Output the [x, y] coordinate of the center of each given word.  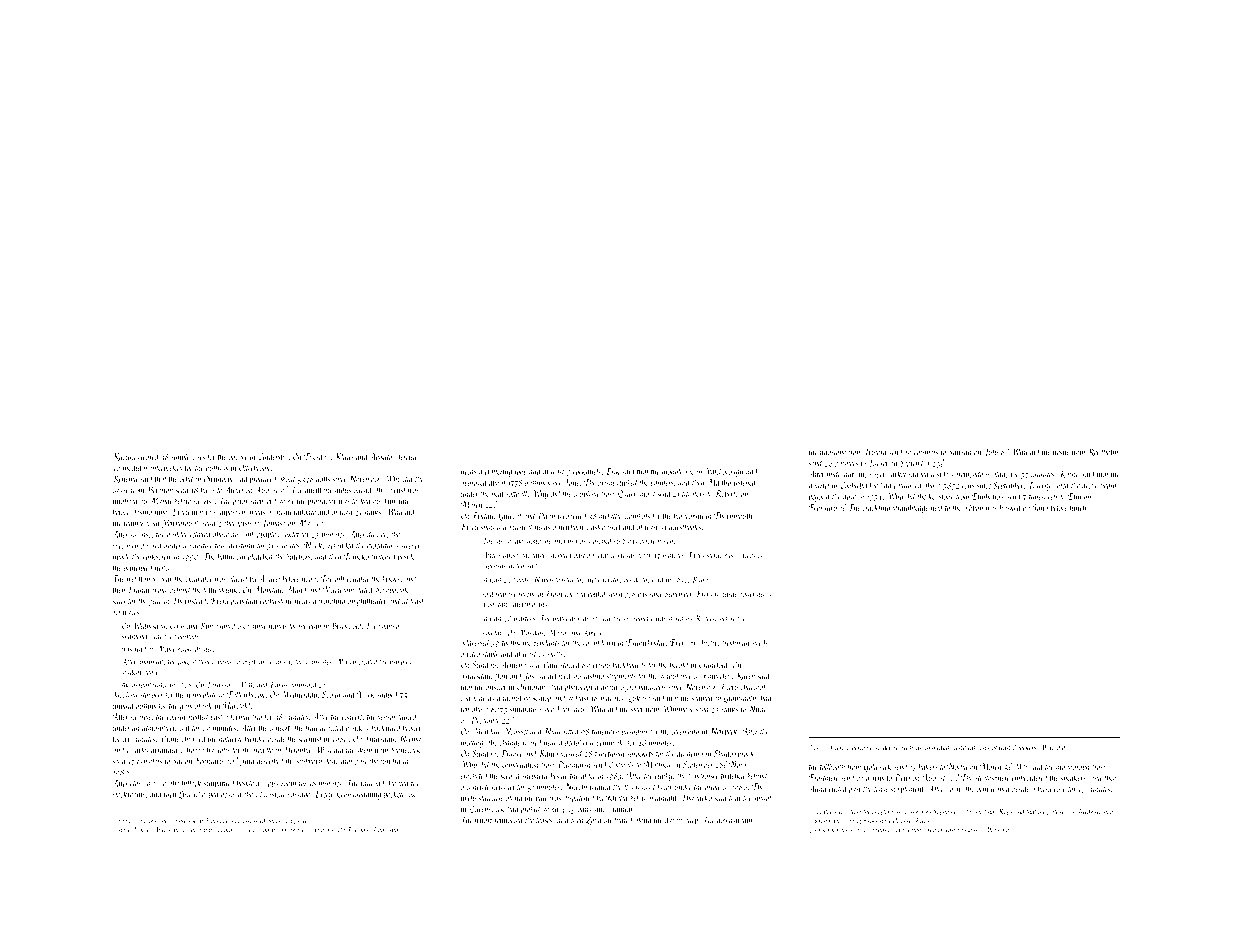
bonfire [206, 830]
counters [926, 453]
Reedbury [1090, 812]
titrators [693, 494]
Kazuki [124, 456]
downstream [734, 820]
